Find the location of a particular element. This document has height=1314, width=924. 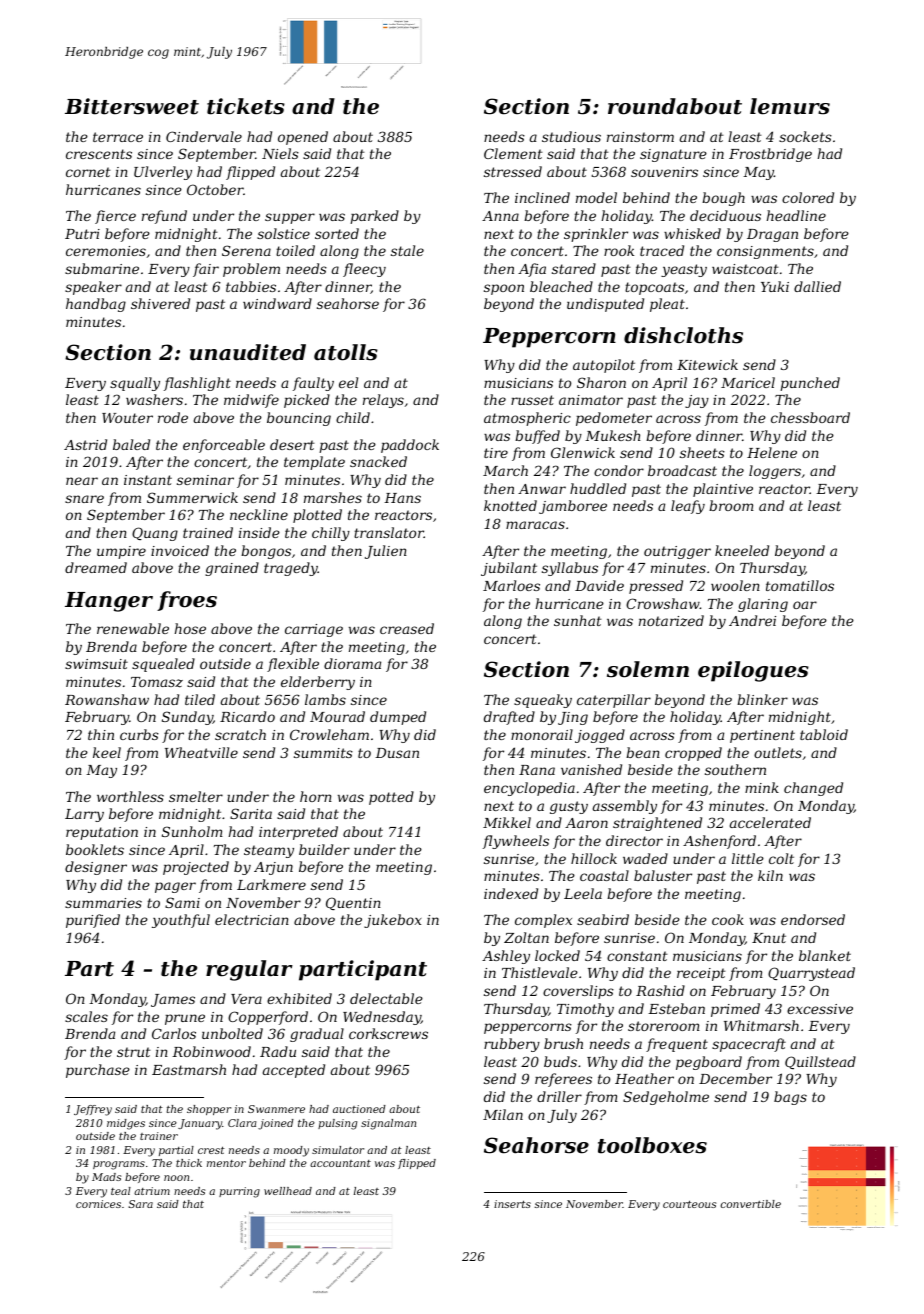

spoon is located at coordinates (504, 289).
